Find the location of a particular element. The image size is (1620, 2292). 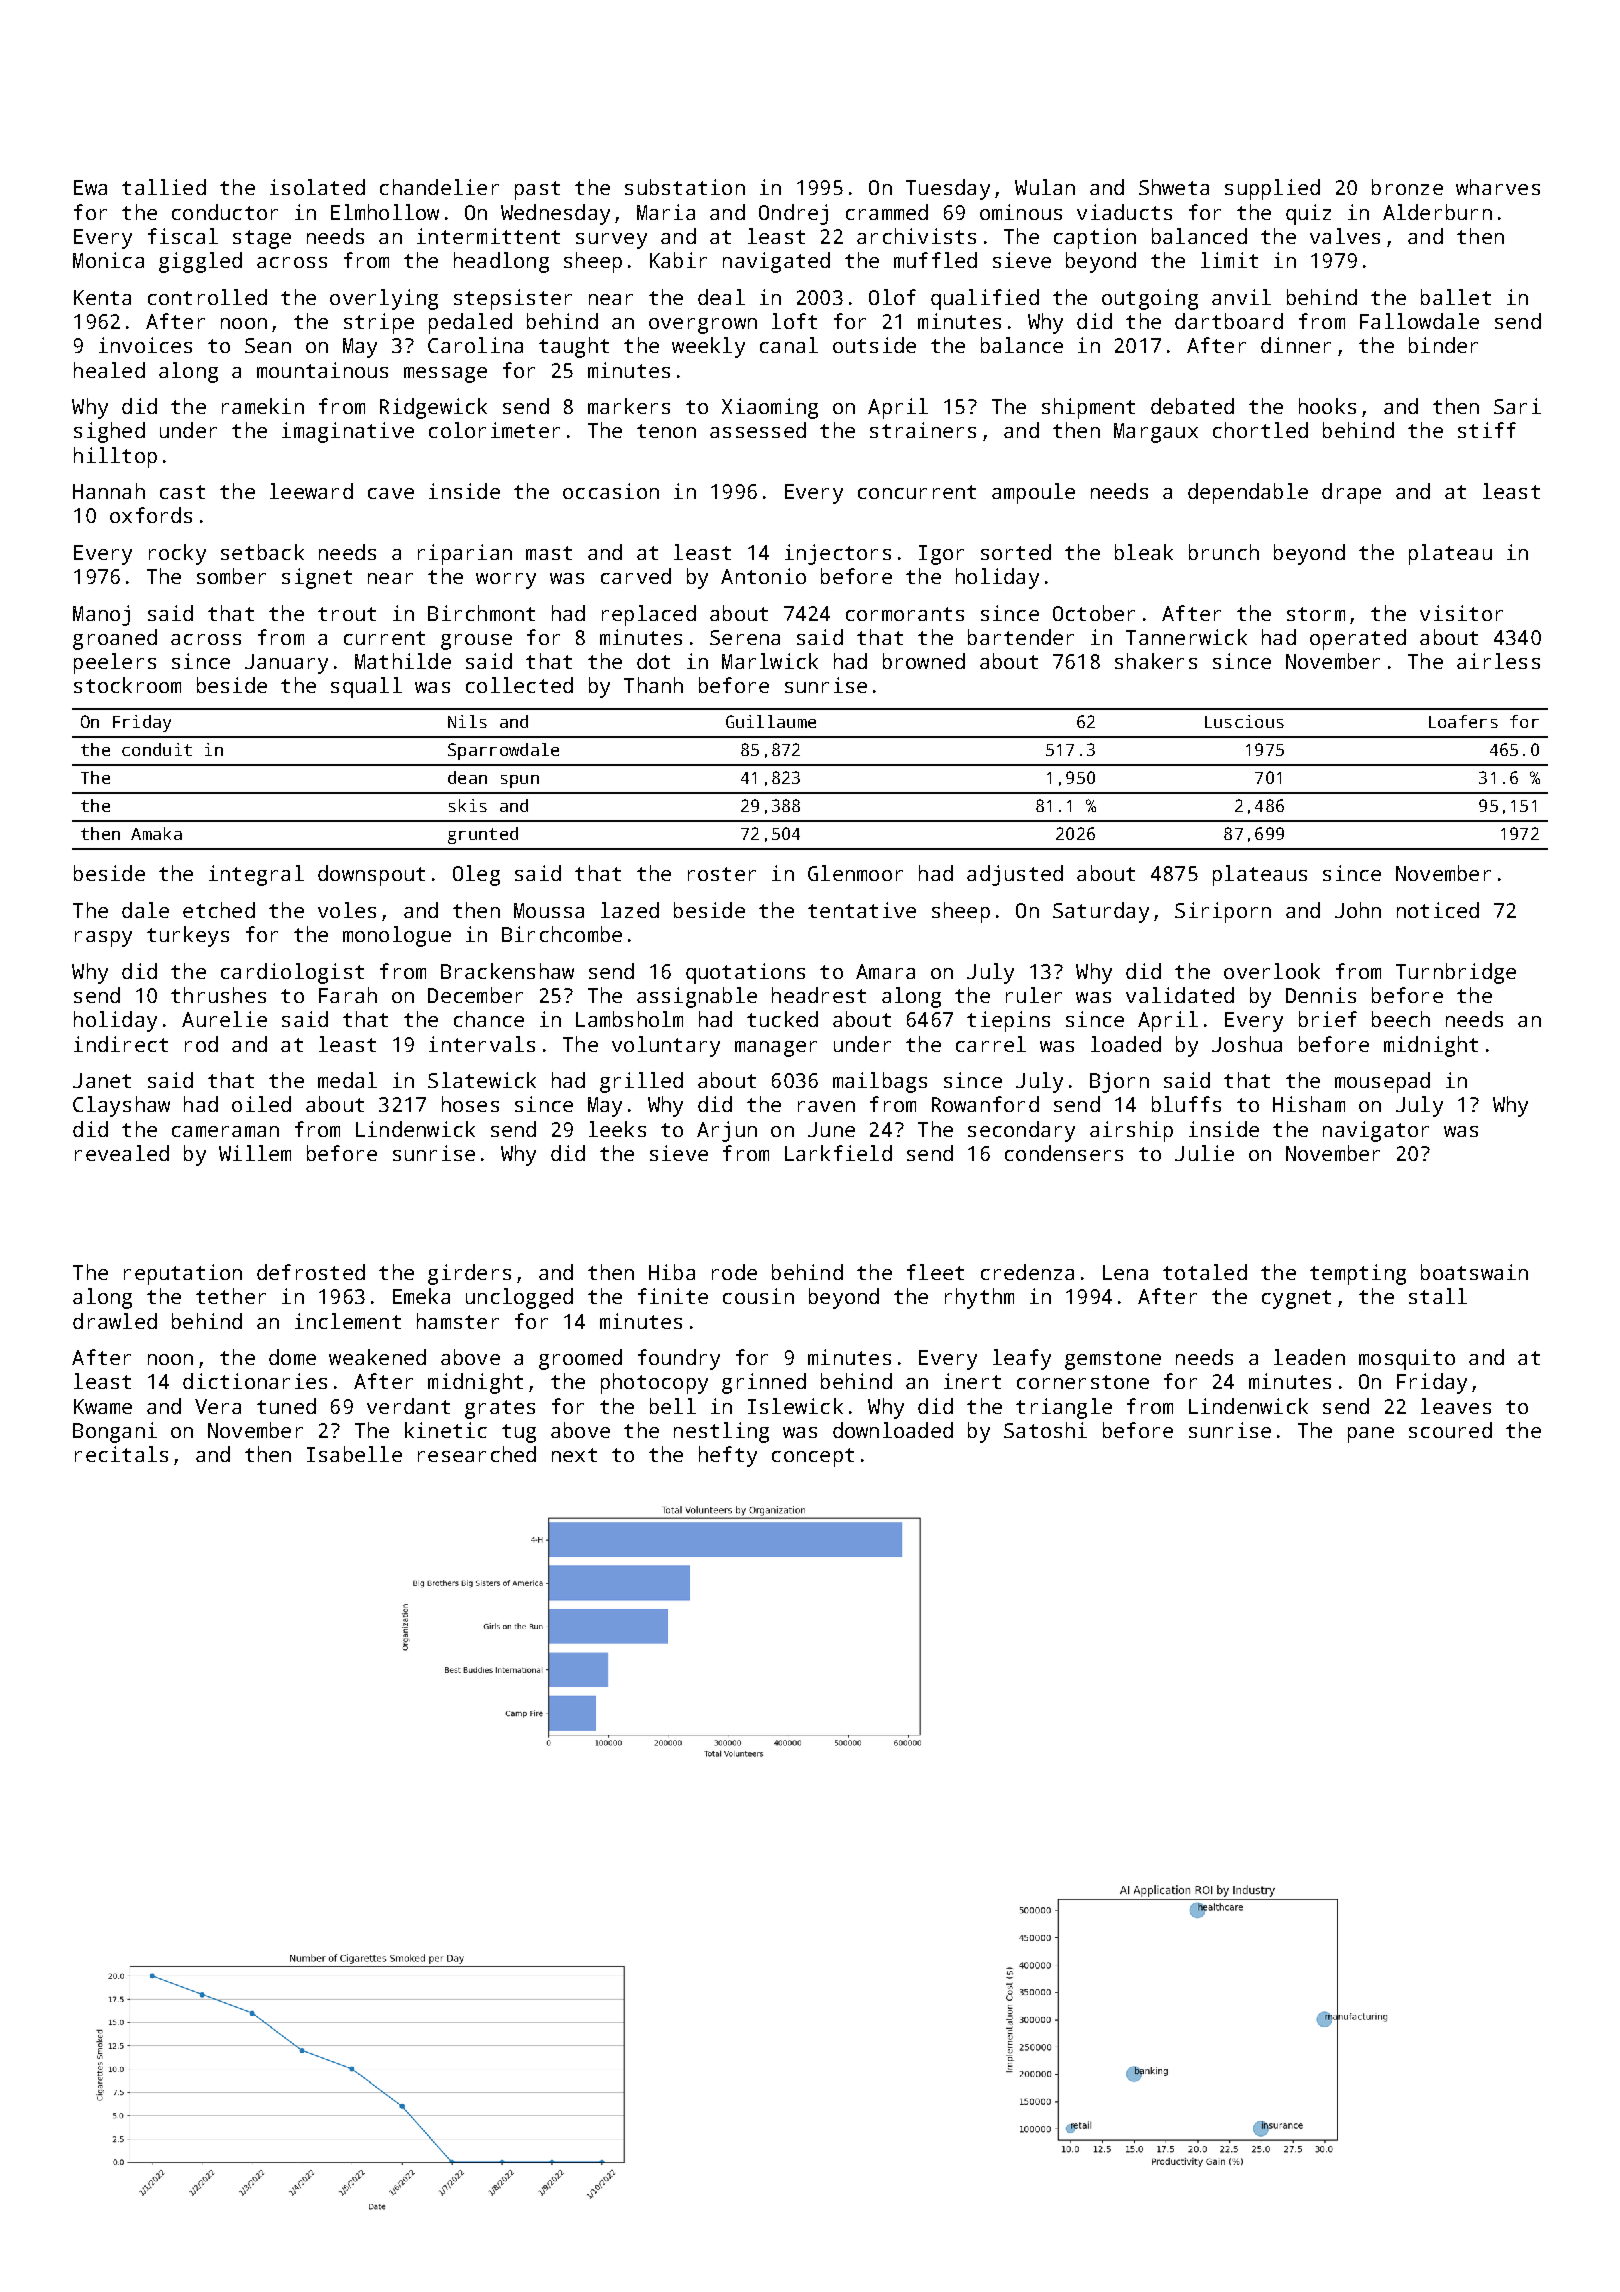

leeks is located at coordinates (617, 1129).
